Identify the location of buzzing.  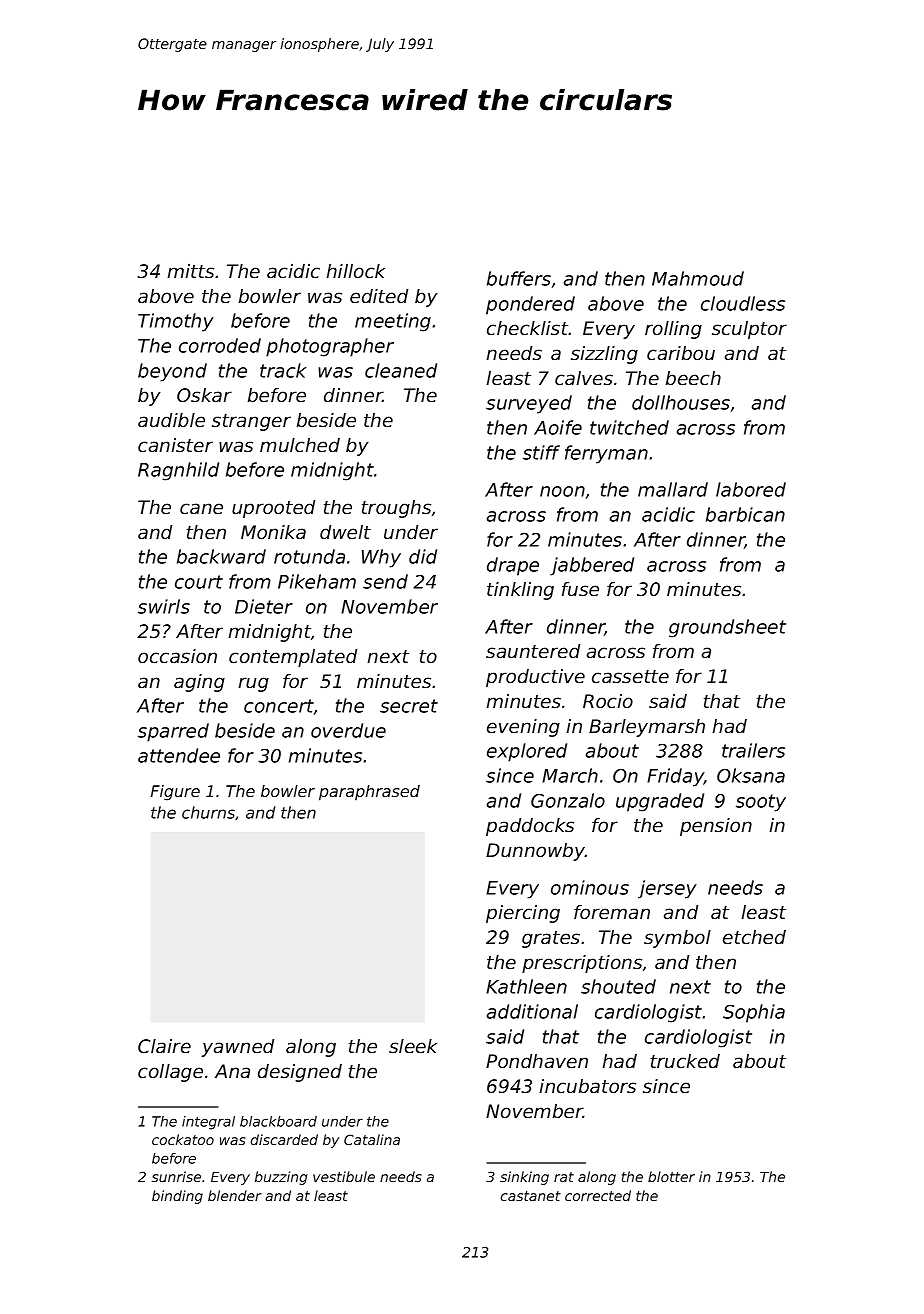
(281, 1178).
